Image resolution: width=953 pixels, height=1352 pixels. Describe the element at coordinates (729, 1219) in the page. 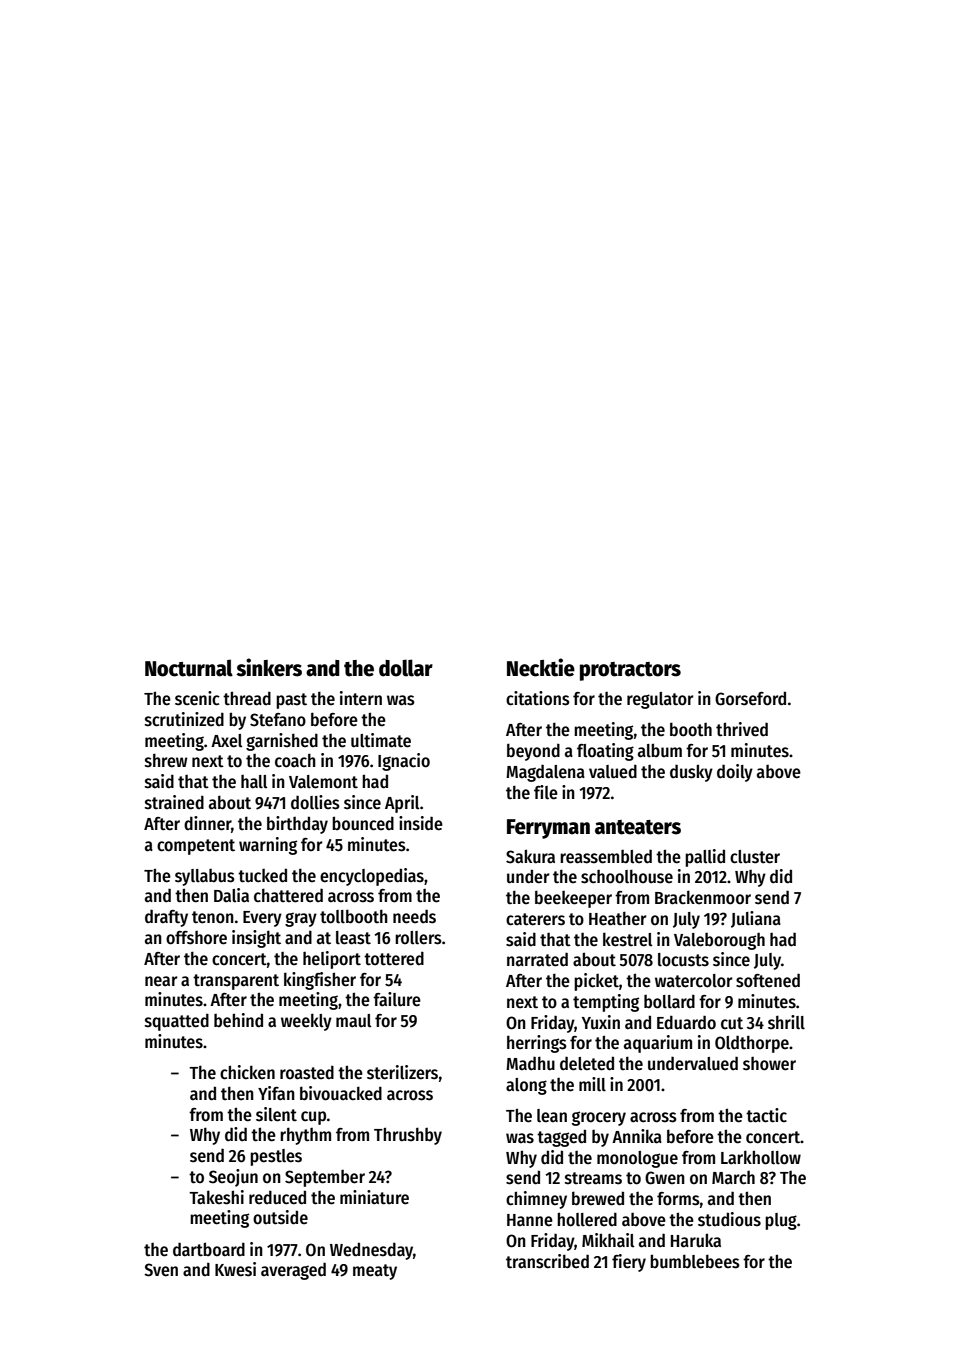

I see `studious` at that location.
